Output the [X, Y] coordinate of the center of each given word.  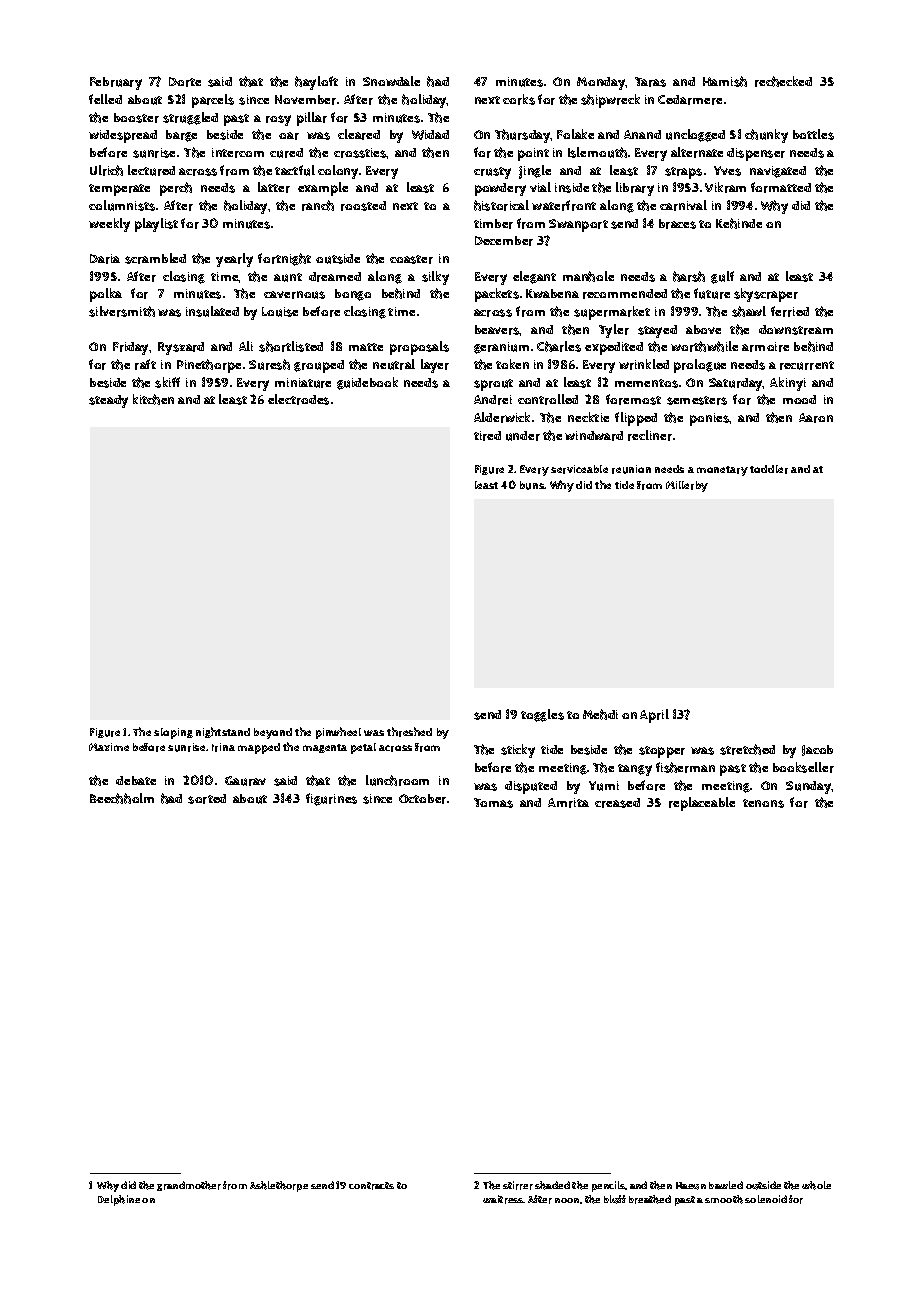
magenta [325, 748]
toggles [542, 715]
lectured [151, 170]
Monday [601, 83]
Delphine [119, 1200]
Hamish [725, 81]
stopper [662, 752]
